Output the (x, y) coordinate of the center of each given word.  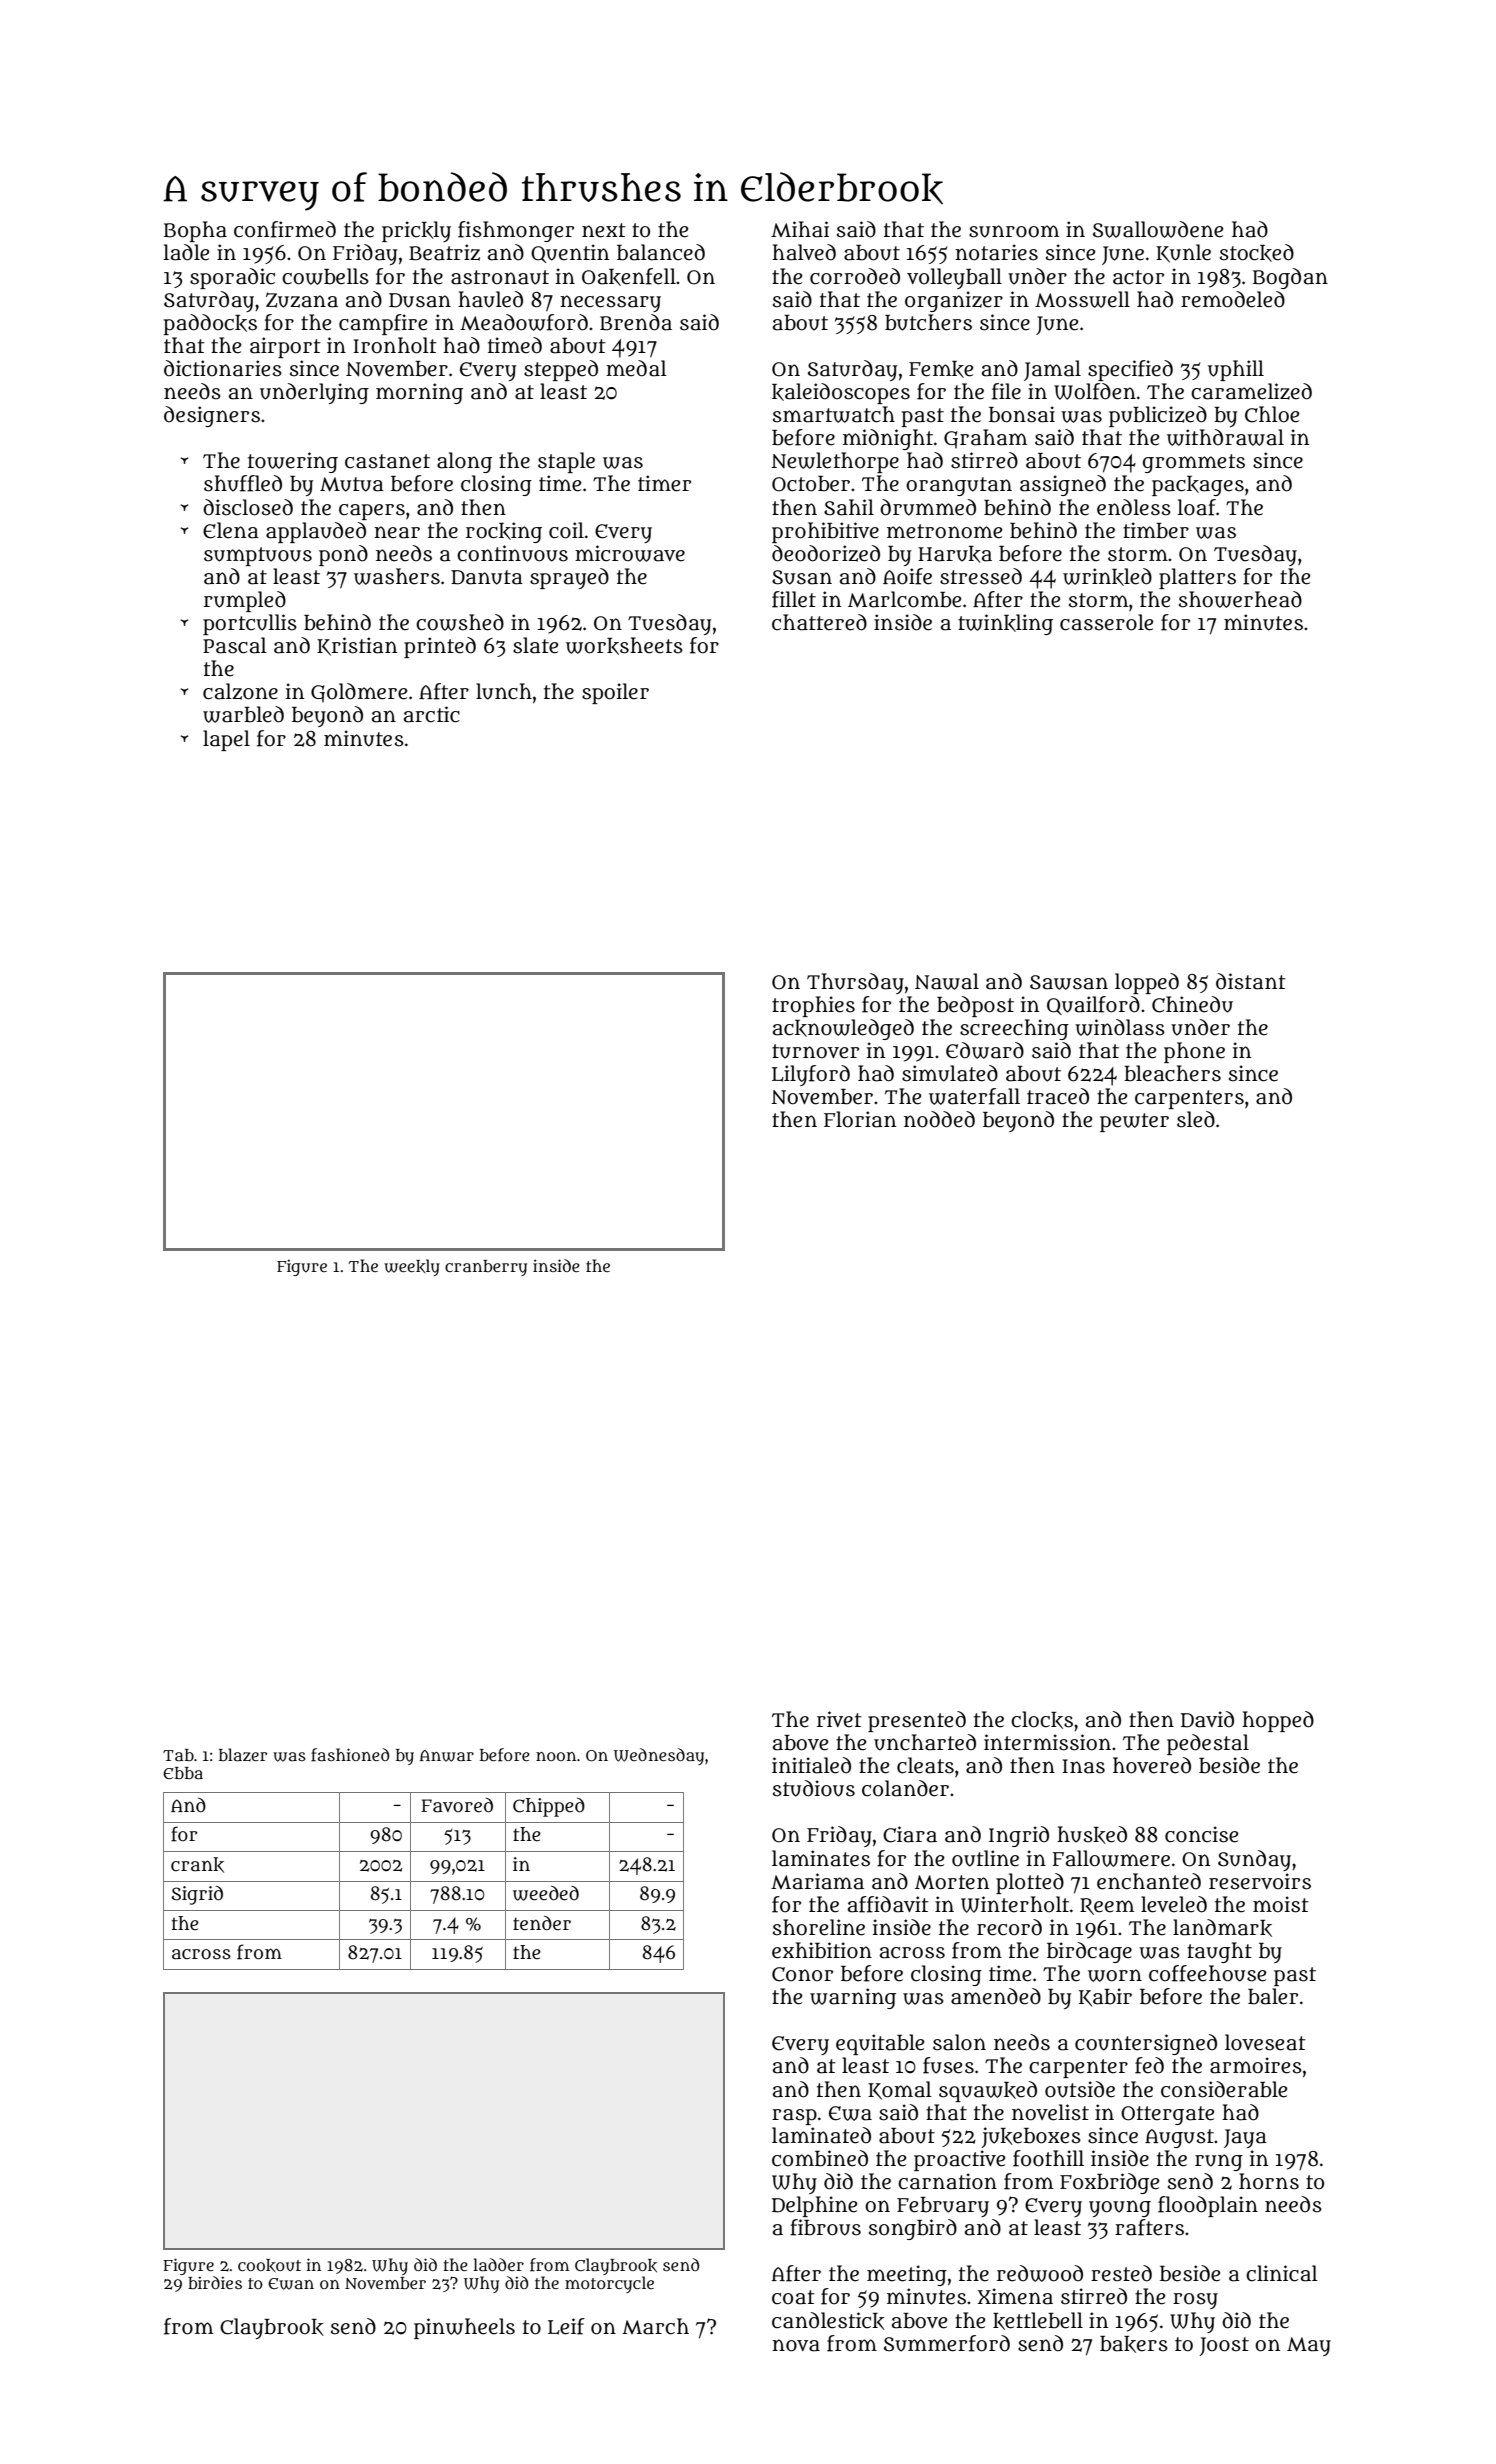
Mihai (800, 229)
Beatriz (444, 252)
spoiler (615, 693)
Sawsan (1069, 982)
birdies (215, 2282)
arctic (432, 714)
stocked (1257, 253)
